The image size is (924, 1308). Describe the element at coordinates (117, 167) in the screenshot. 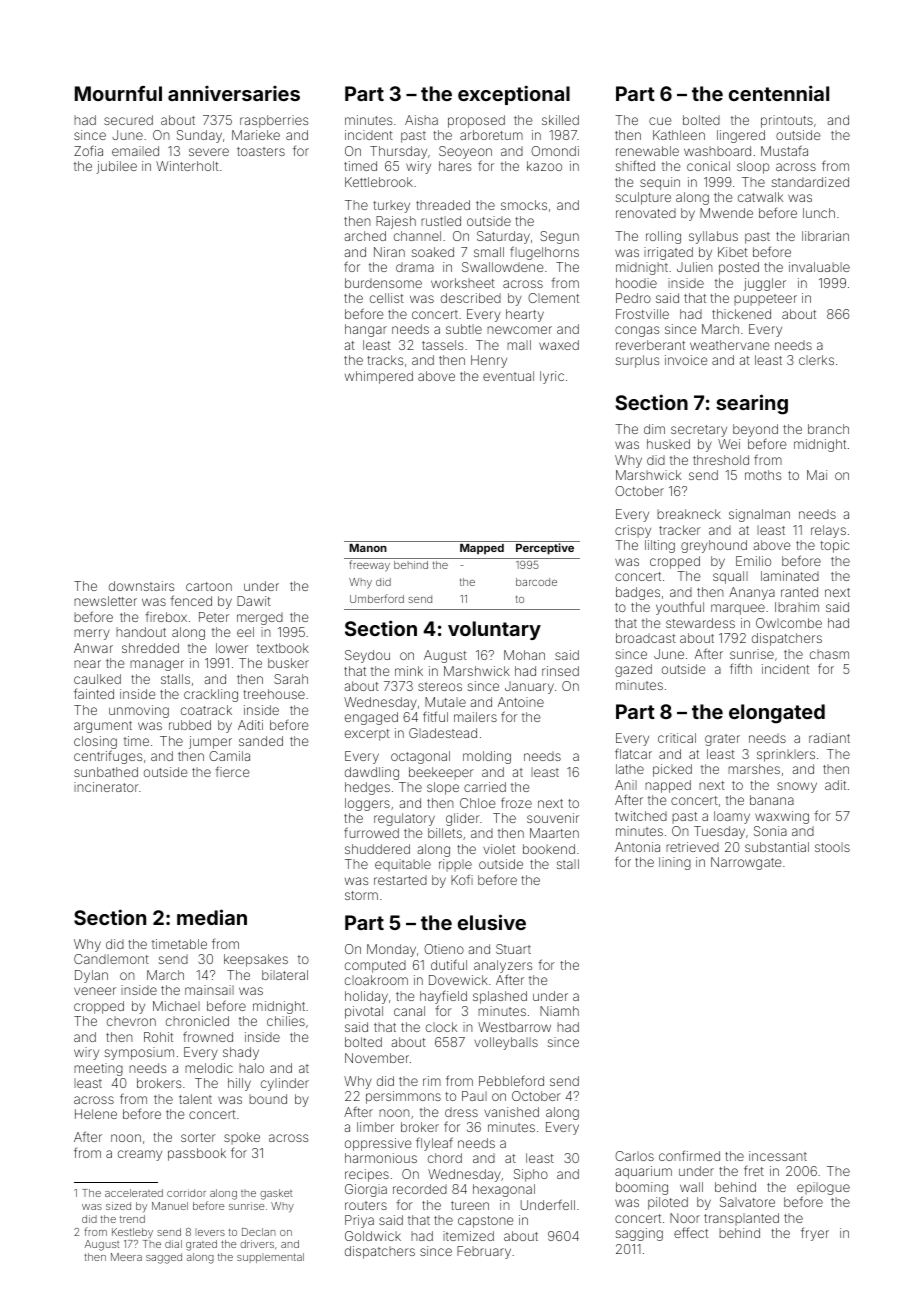

I see `jubilee` at that location.
